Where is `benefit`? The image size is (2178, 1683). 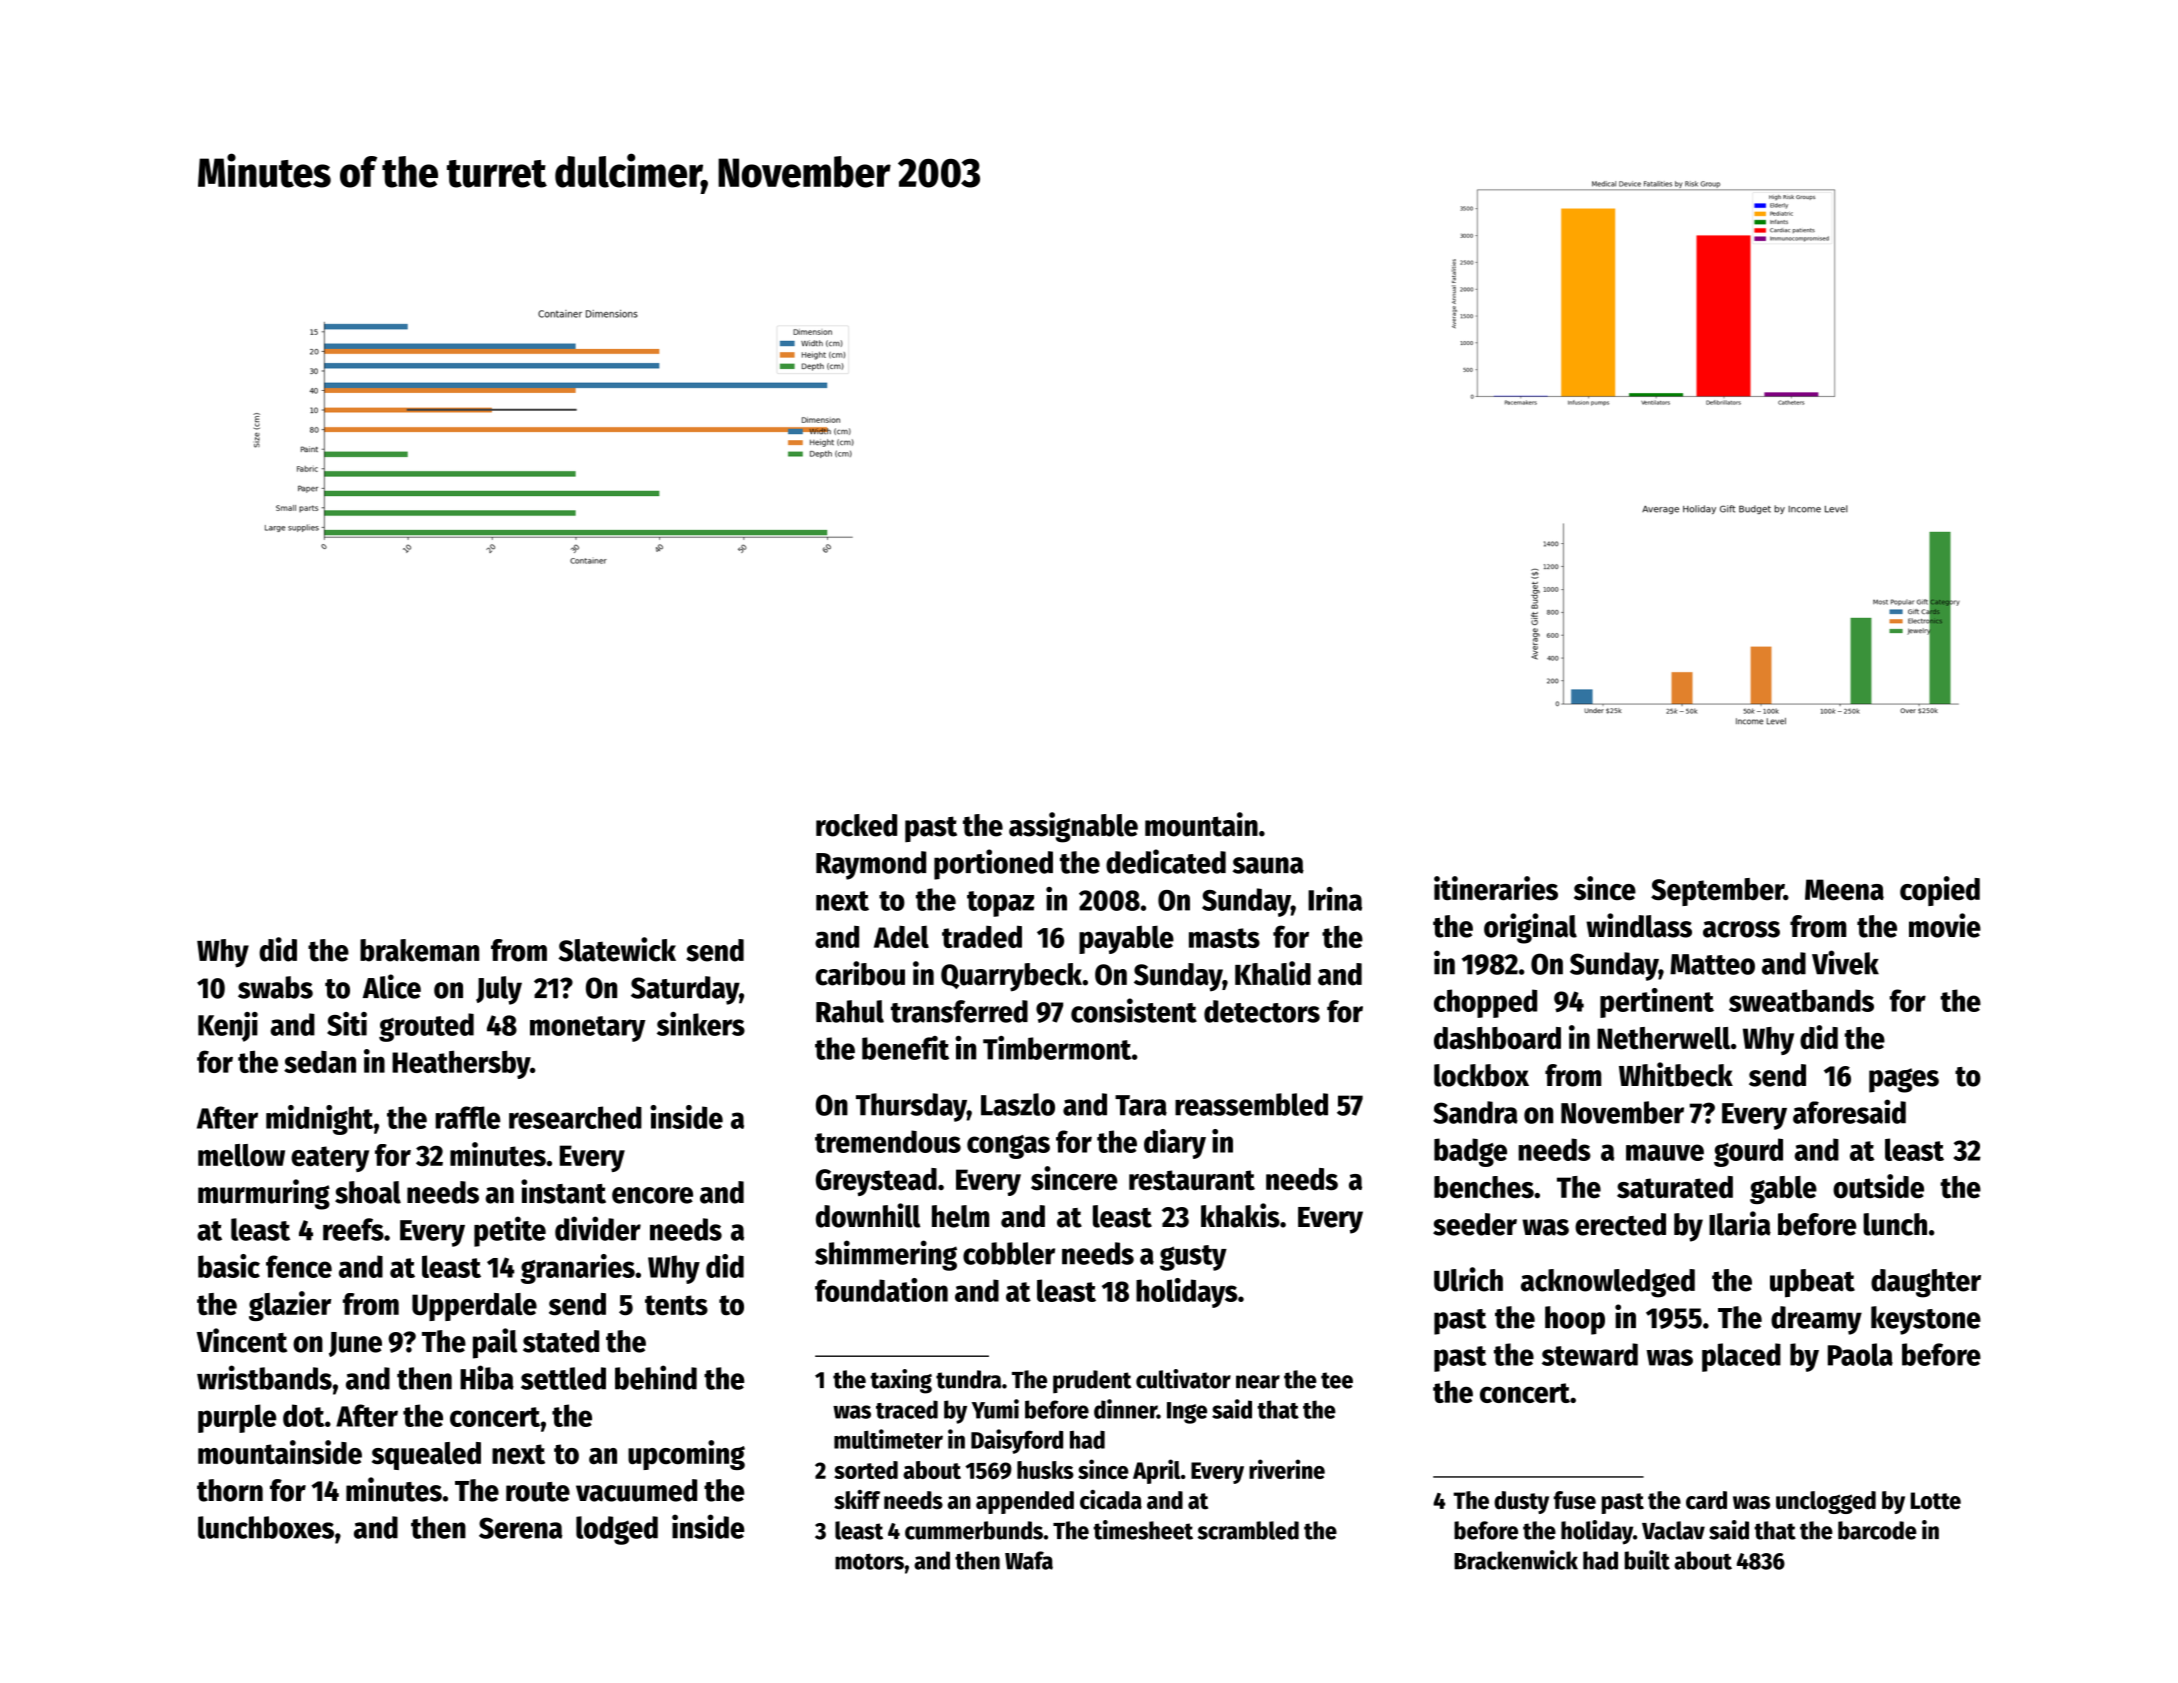 benefit is located at coordinates (905, 1048).
